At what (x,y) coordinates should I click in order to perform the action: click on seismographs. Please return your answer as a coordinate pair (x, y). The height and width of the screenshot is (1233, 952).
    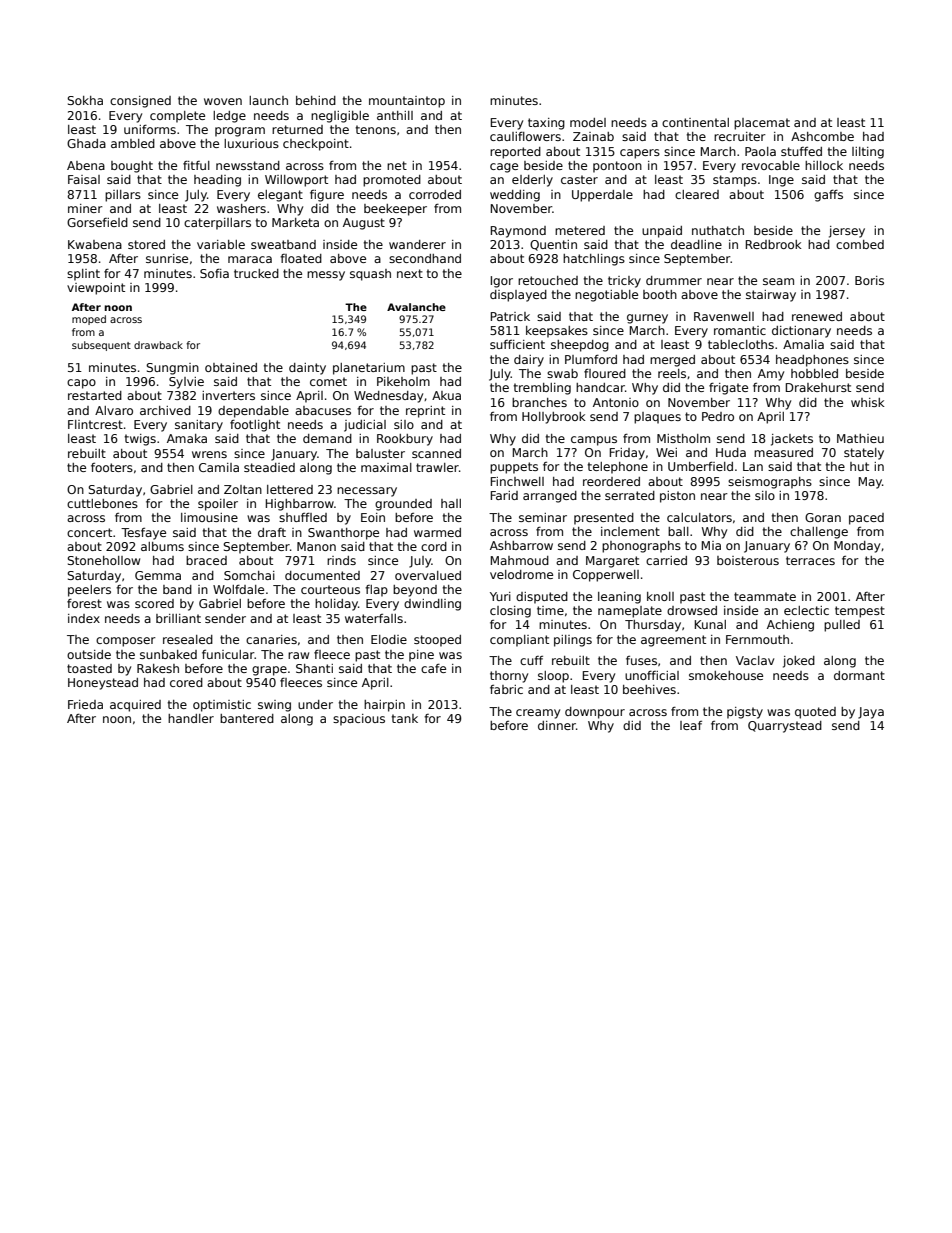
    Looking at the image, I should click on (770, 483).
